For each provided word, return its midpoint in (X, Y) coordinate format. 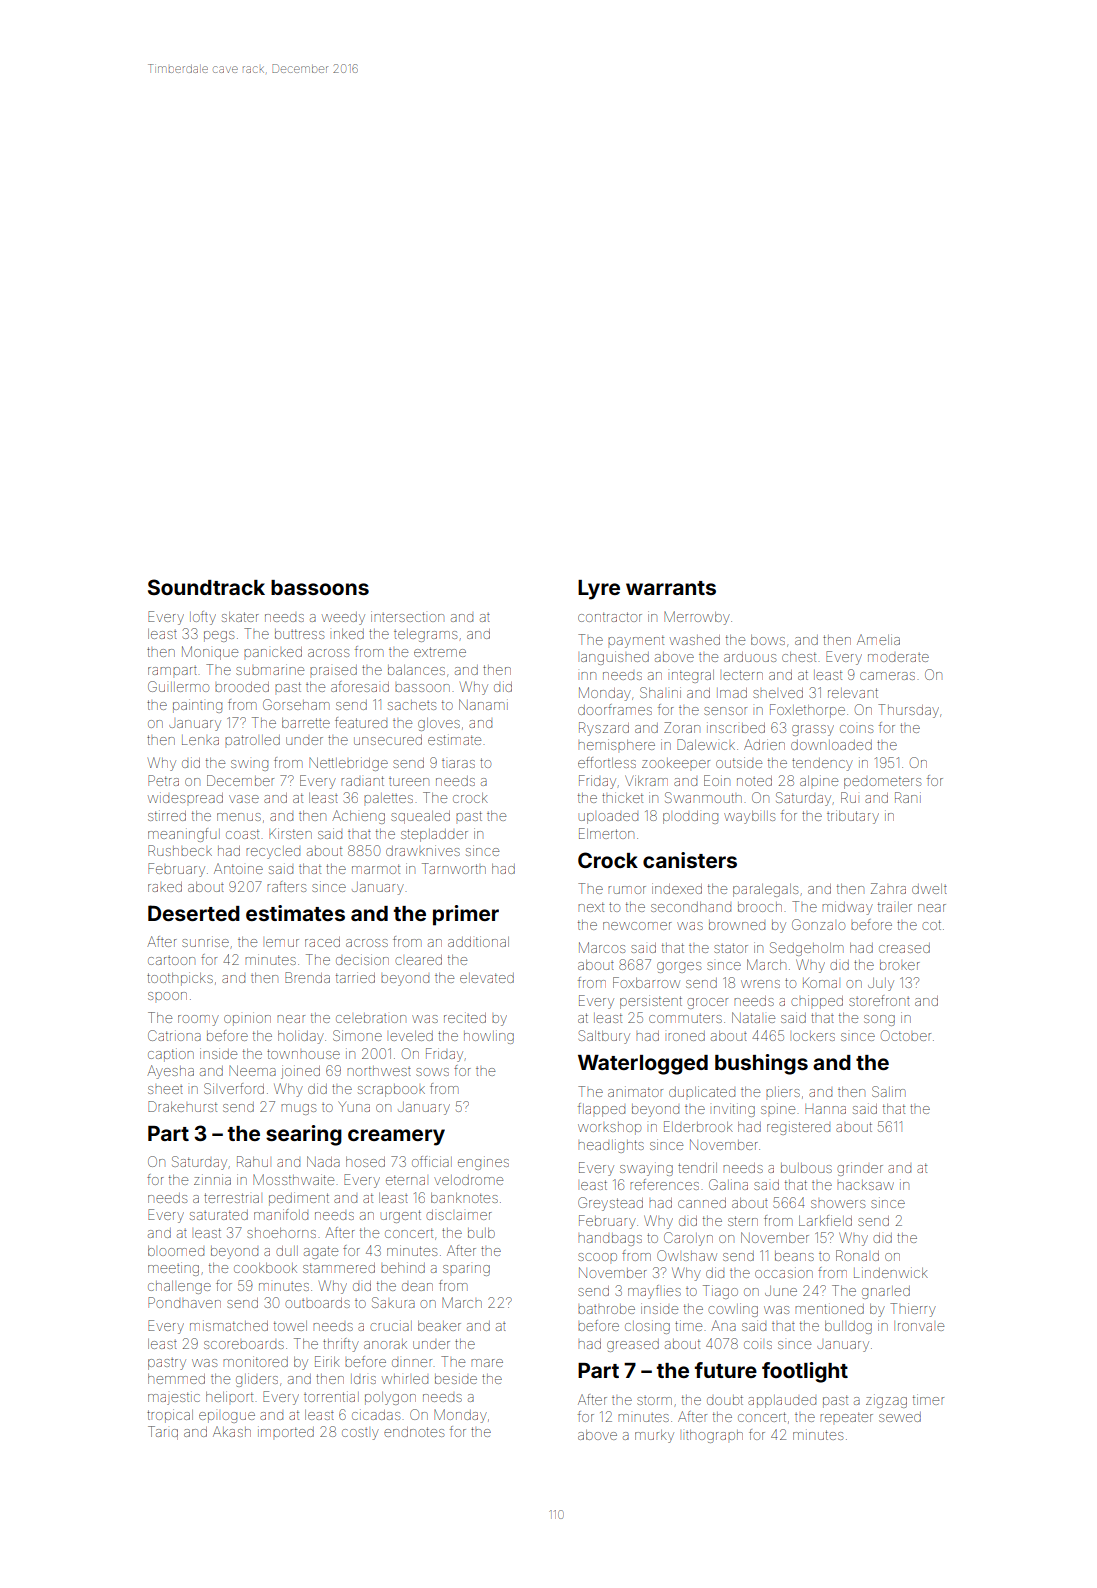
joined (300, 1072)
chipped (817, 1002)
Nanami (483, 704)
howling (489, 1037)
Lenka (200, 740)
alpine (819, 781)
